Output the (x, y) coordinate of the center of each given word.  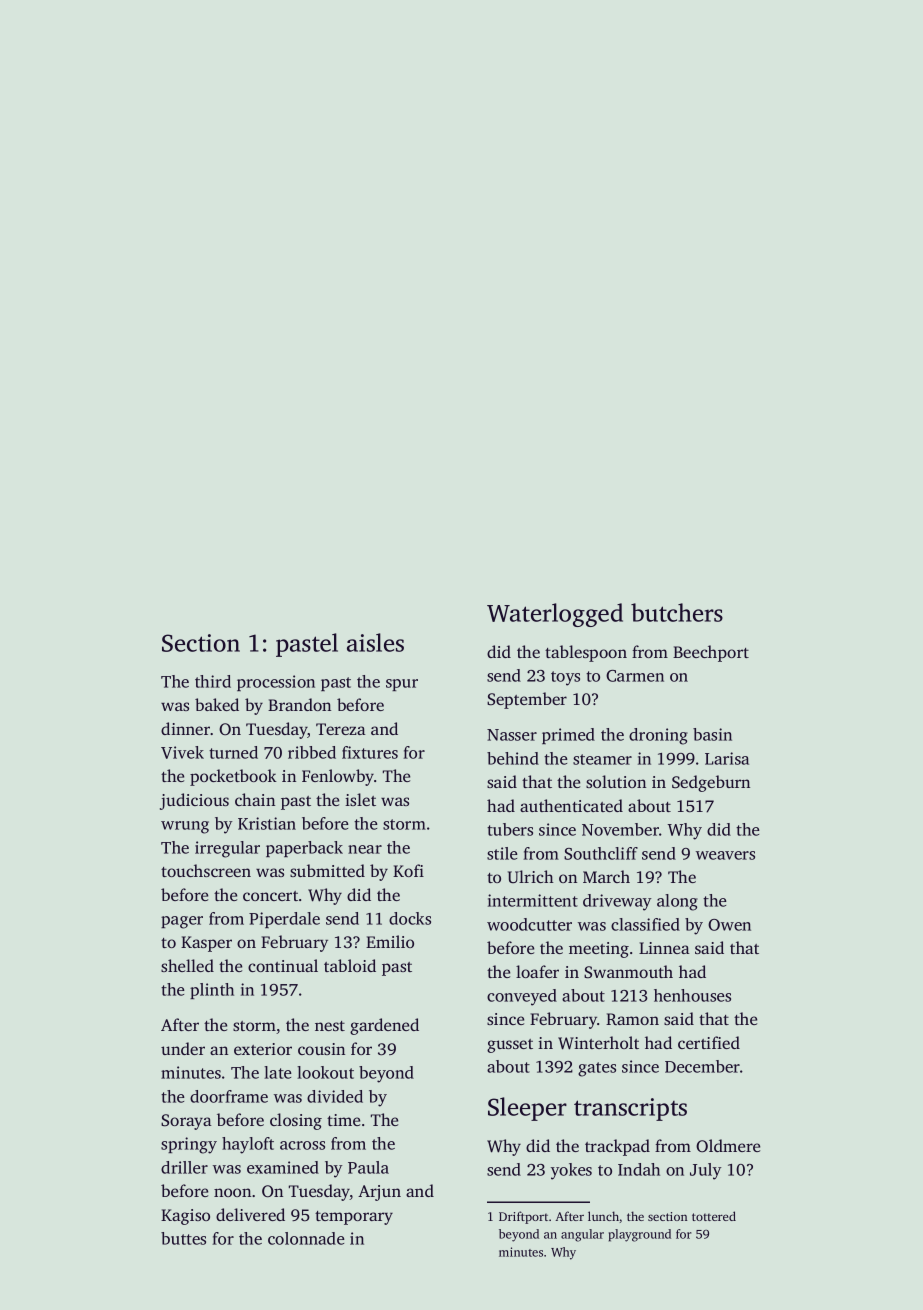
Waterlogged (555, 615)
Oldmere (728, 1145)
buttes (183, 1238)
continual (283, 965)
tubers (510, 829)
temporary (354, 1218)
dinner (185, 728)
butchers (677, 612)
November (620, 829)
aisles (375, 642)
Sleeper (527, 1109)
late (278, 1072)
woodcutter (529, 924)
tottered (714, 1216)
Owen (729, 925)
